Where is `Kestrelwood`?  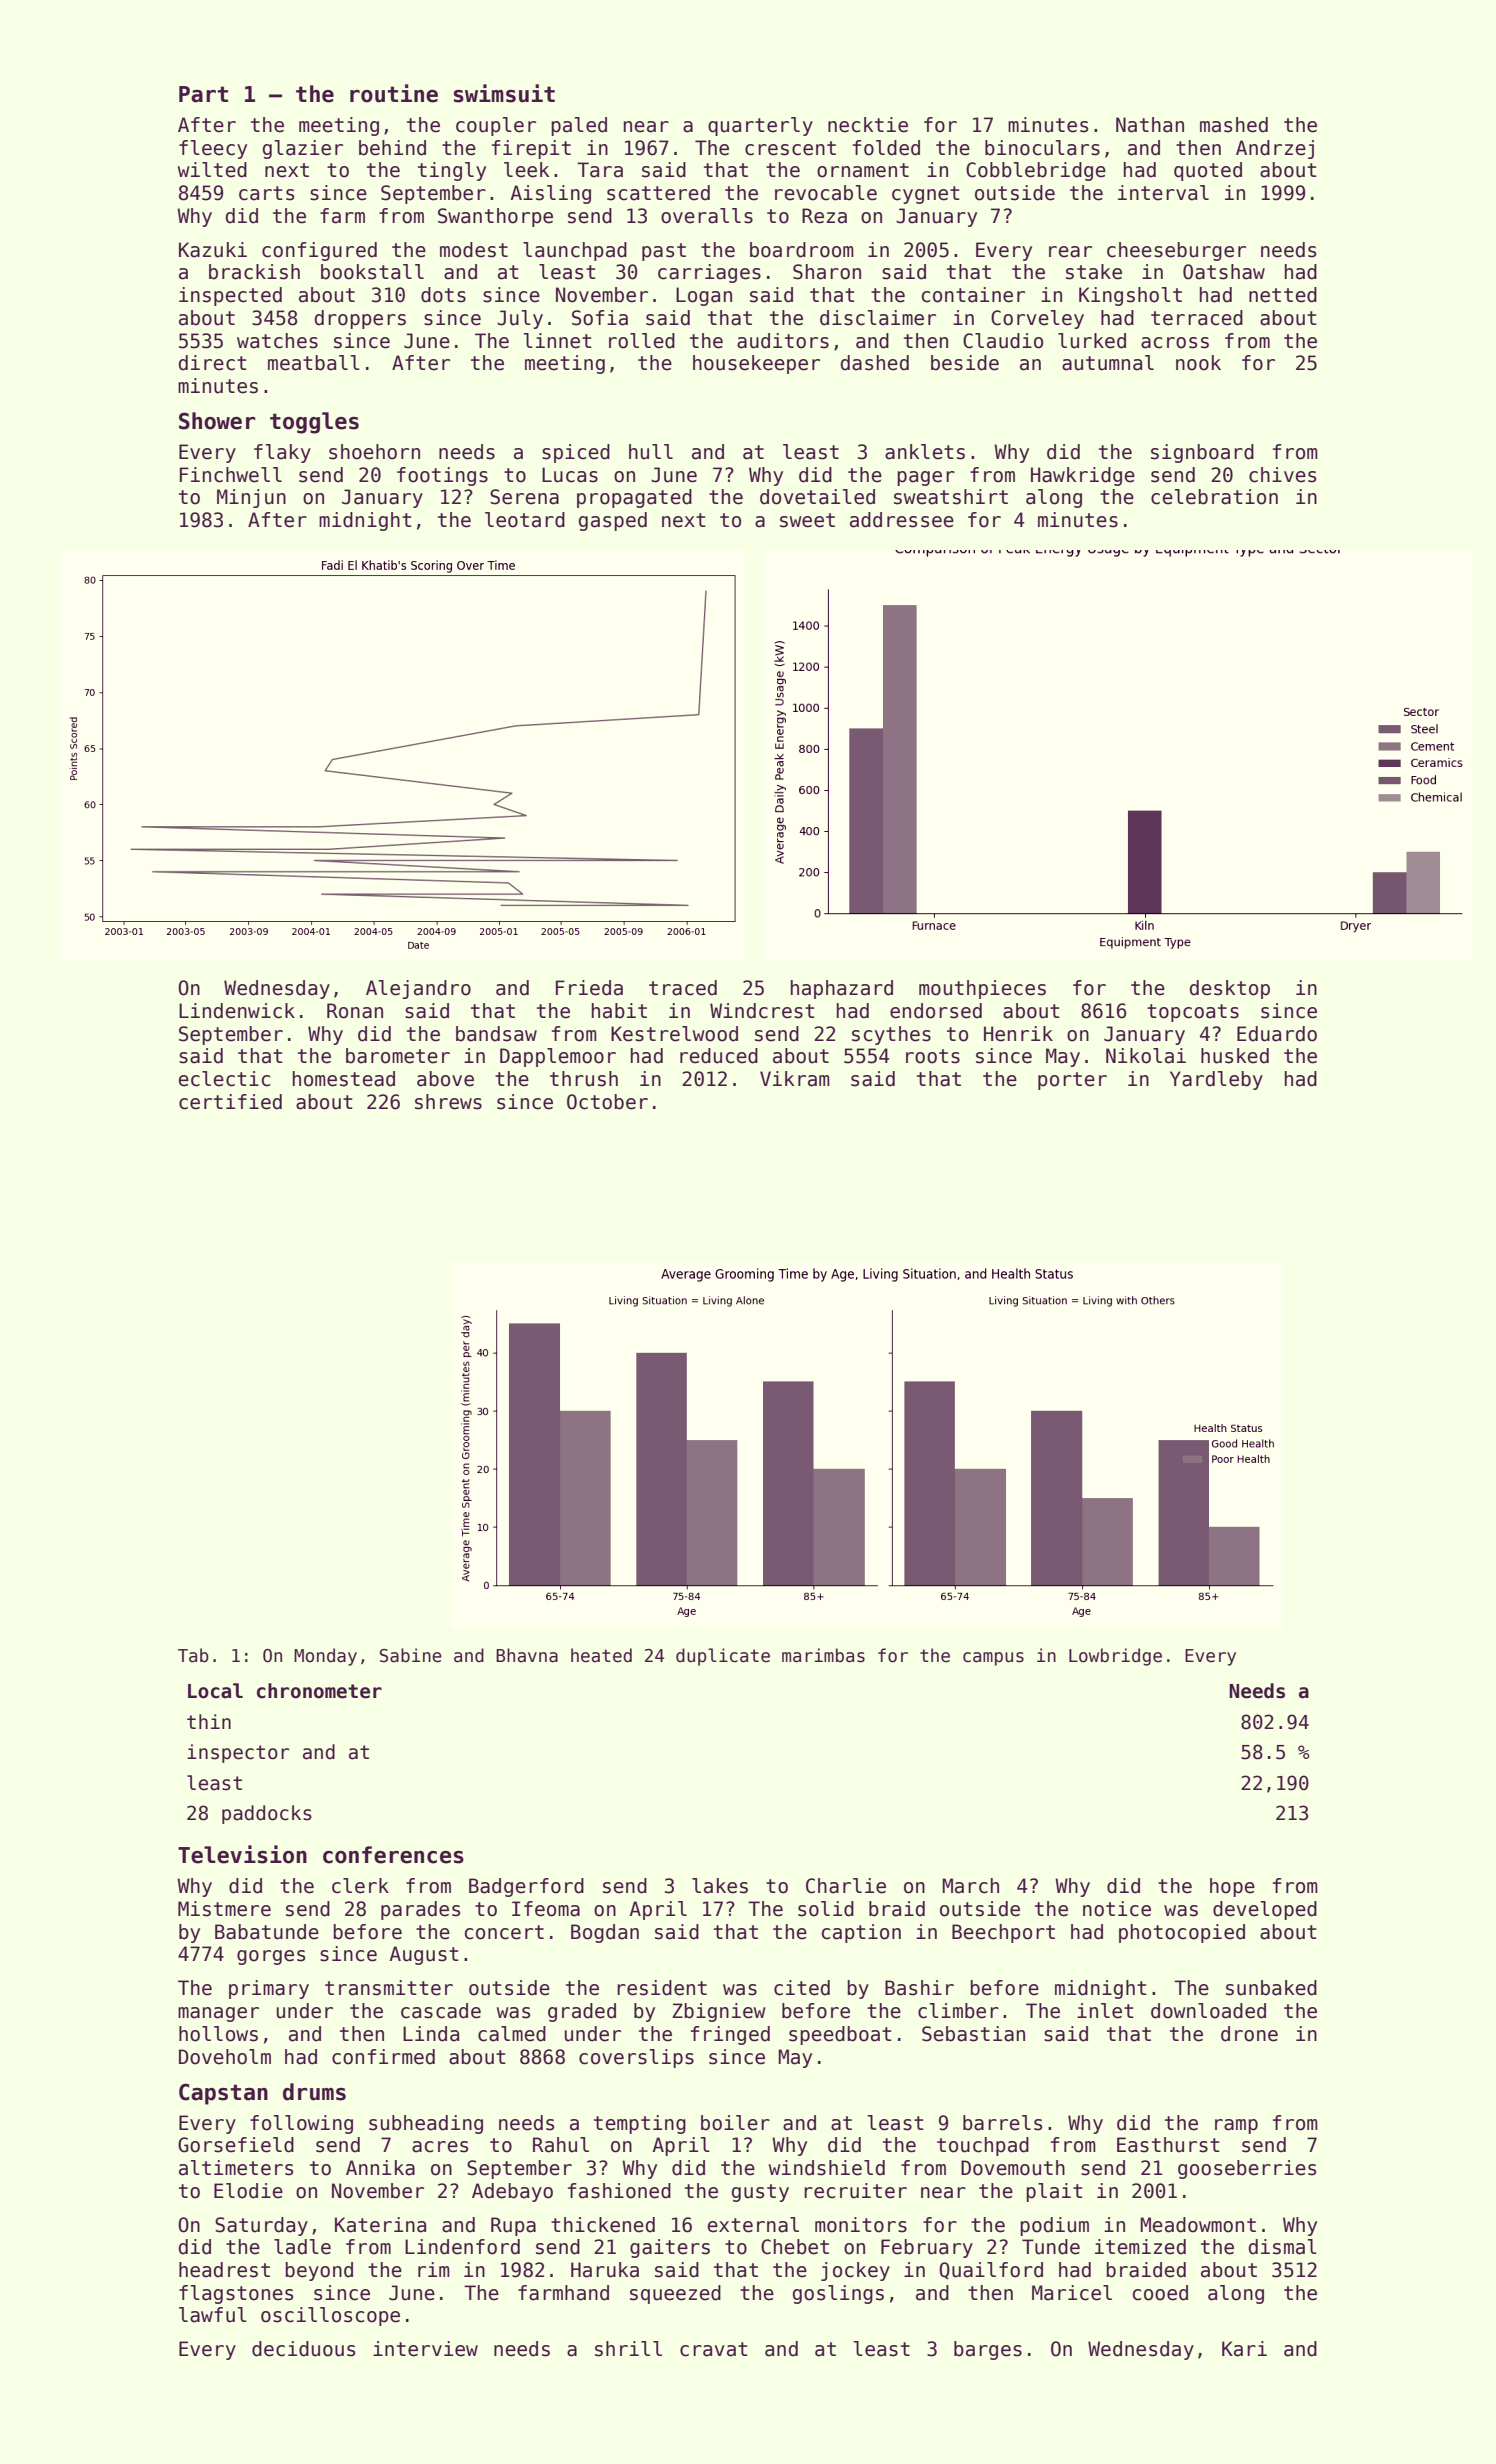
Kestrelwood is located at coordinates (674, 1034).
